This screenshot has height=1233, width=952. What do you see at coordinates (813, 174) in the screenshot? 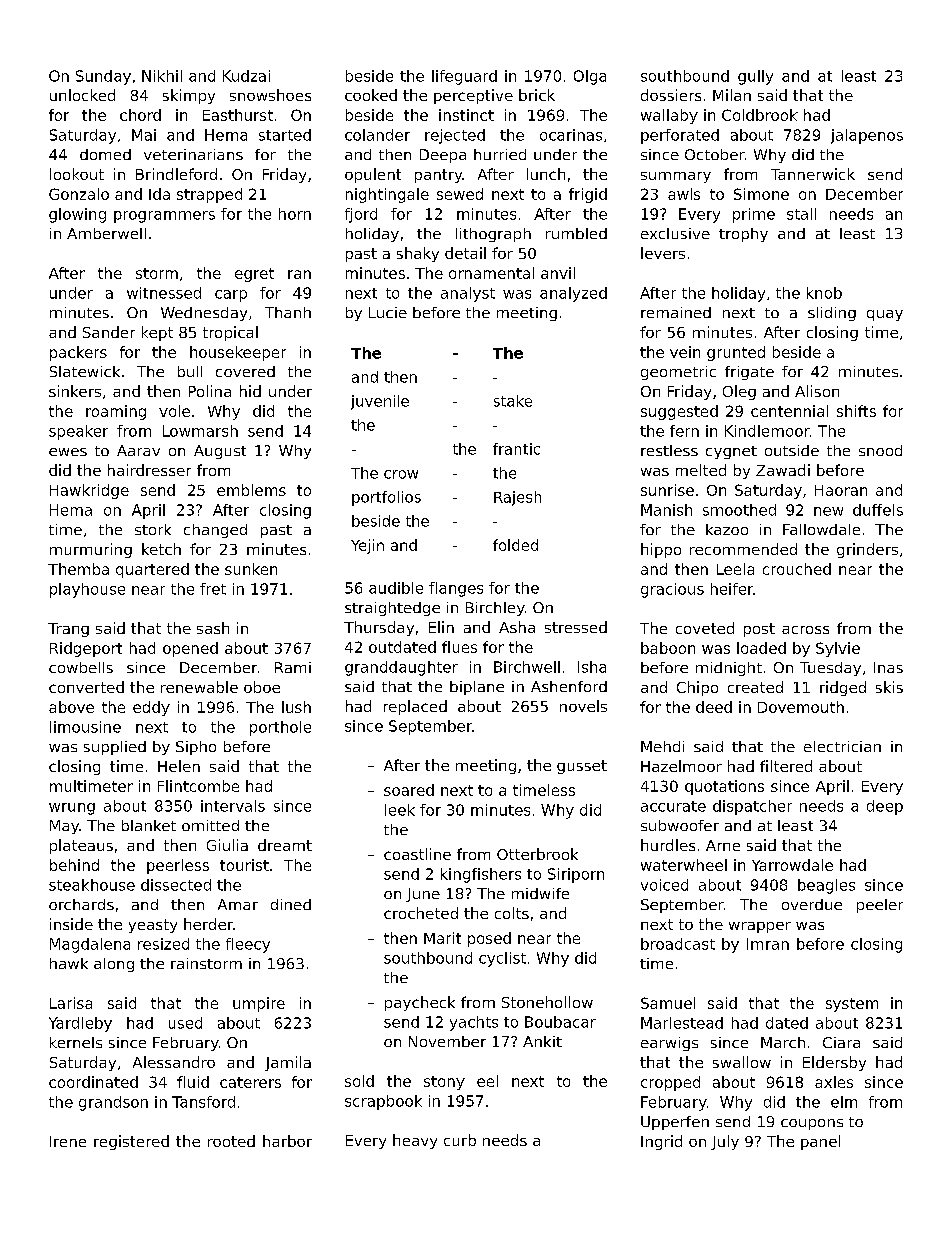
I see `Tannerwick` at bounding box center [813, 174].
